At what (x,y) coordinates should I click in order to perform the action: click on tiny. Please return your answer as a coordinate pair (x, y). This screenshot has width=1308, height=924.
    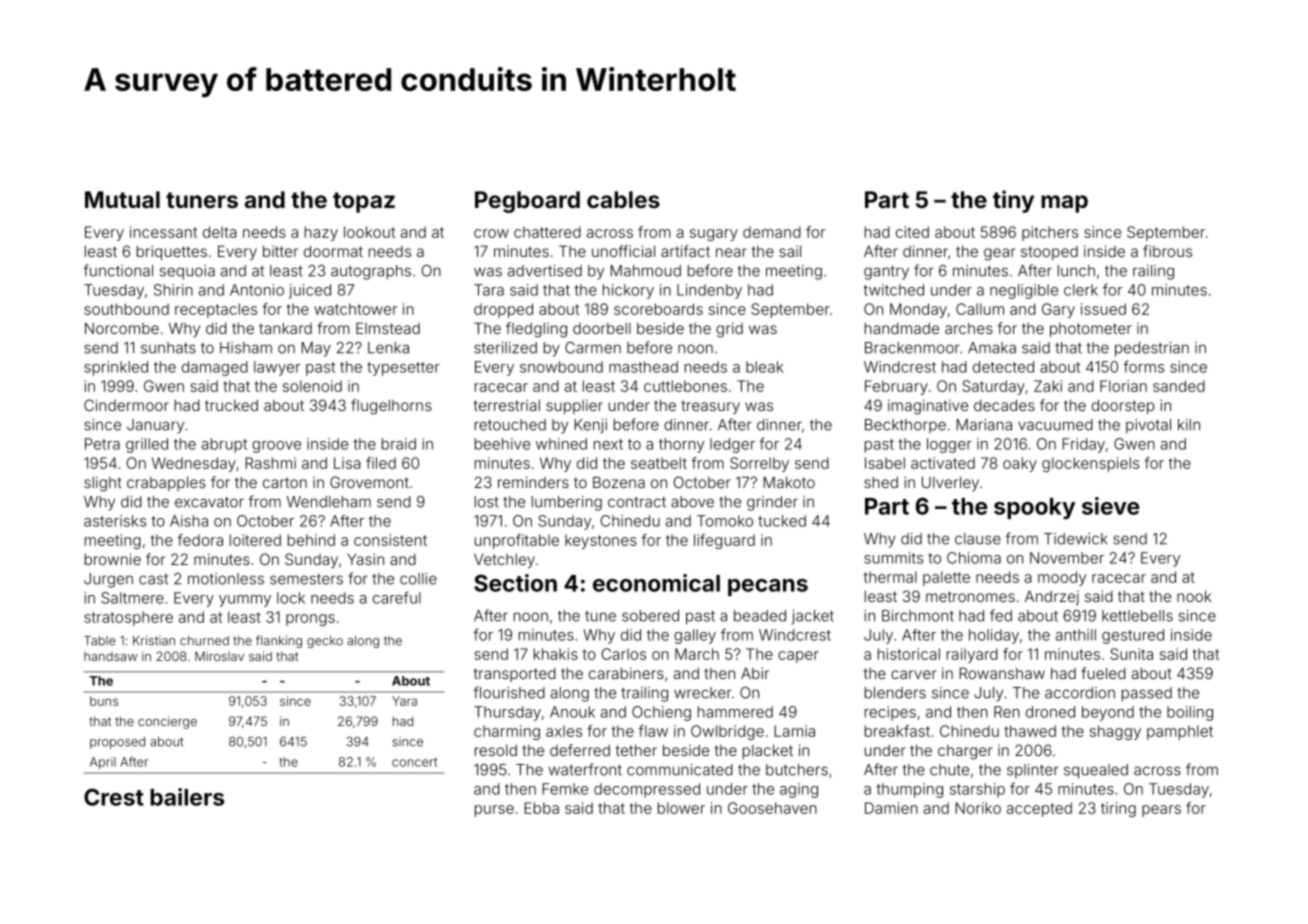
    Looking at the image, I should click on (1013, 201).
